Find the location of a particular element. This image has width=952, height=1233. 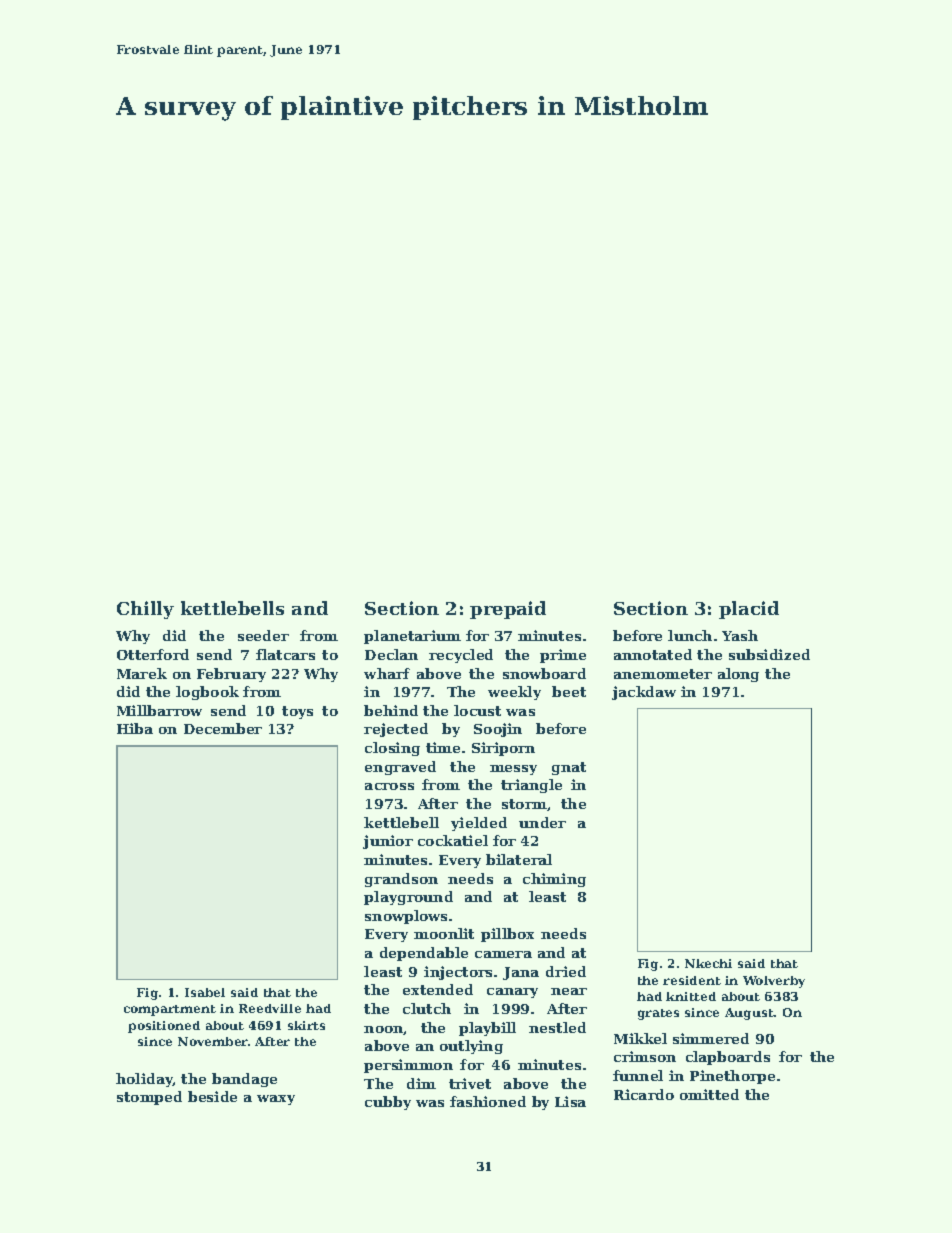

seeder is located at coordinates (263, 635).
